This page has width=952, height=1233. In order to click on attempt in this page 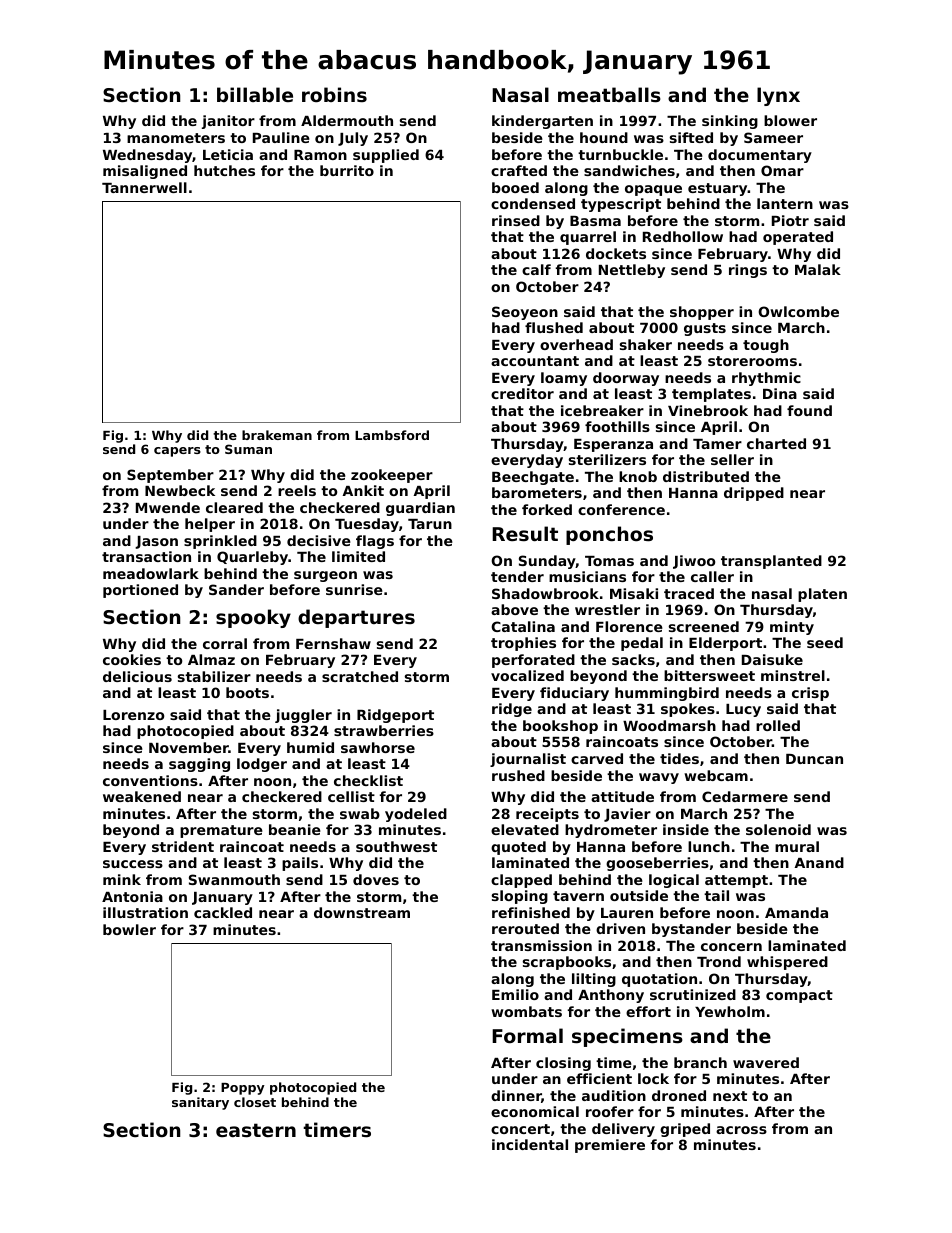, I will do `click(736, 881)`.
